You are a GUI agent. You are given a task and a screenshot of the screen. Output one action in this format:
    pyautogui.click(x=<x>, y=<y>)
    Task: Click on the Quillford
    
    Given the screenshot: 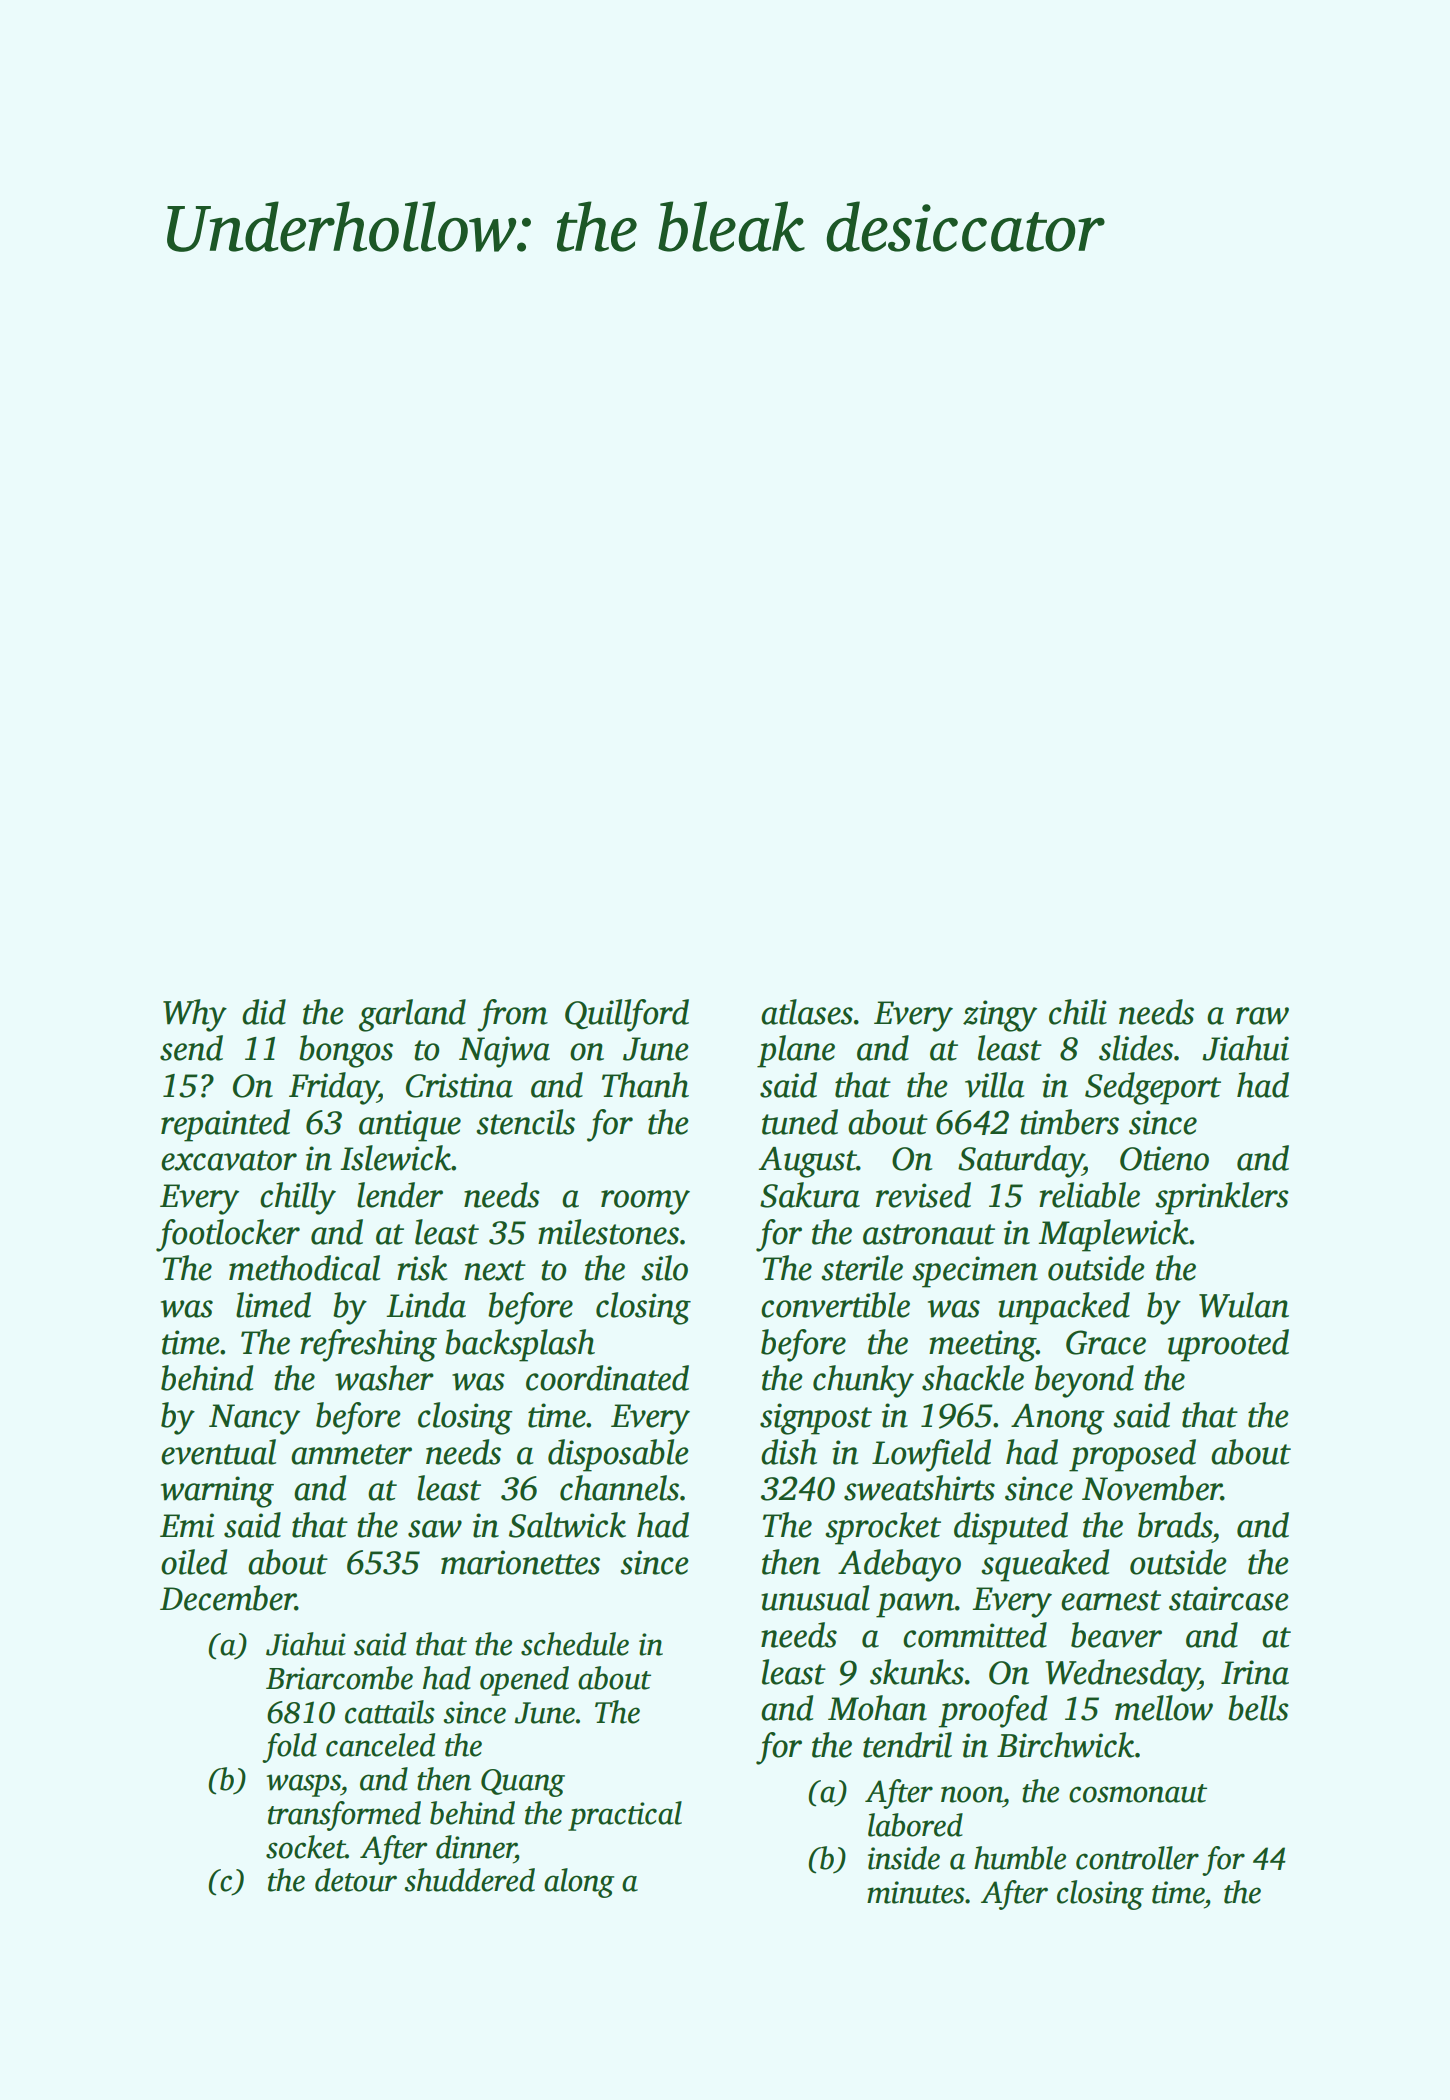 What is the action you would take?
    pyautogui.click(x=627, y=1015)
